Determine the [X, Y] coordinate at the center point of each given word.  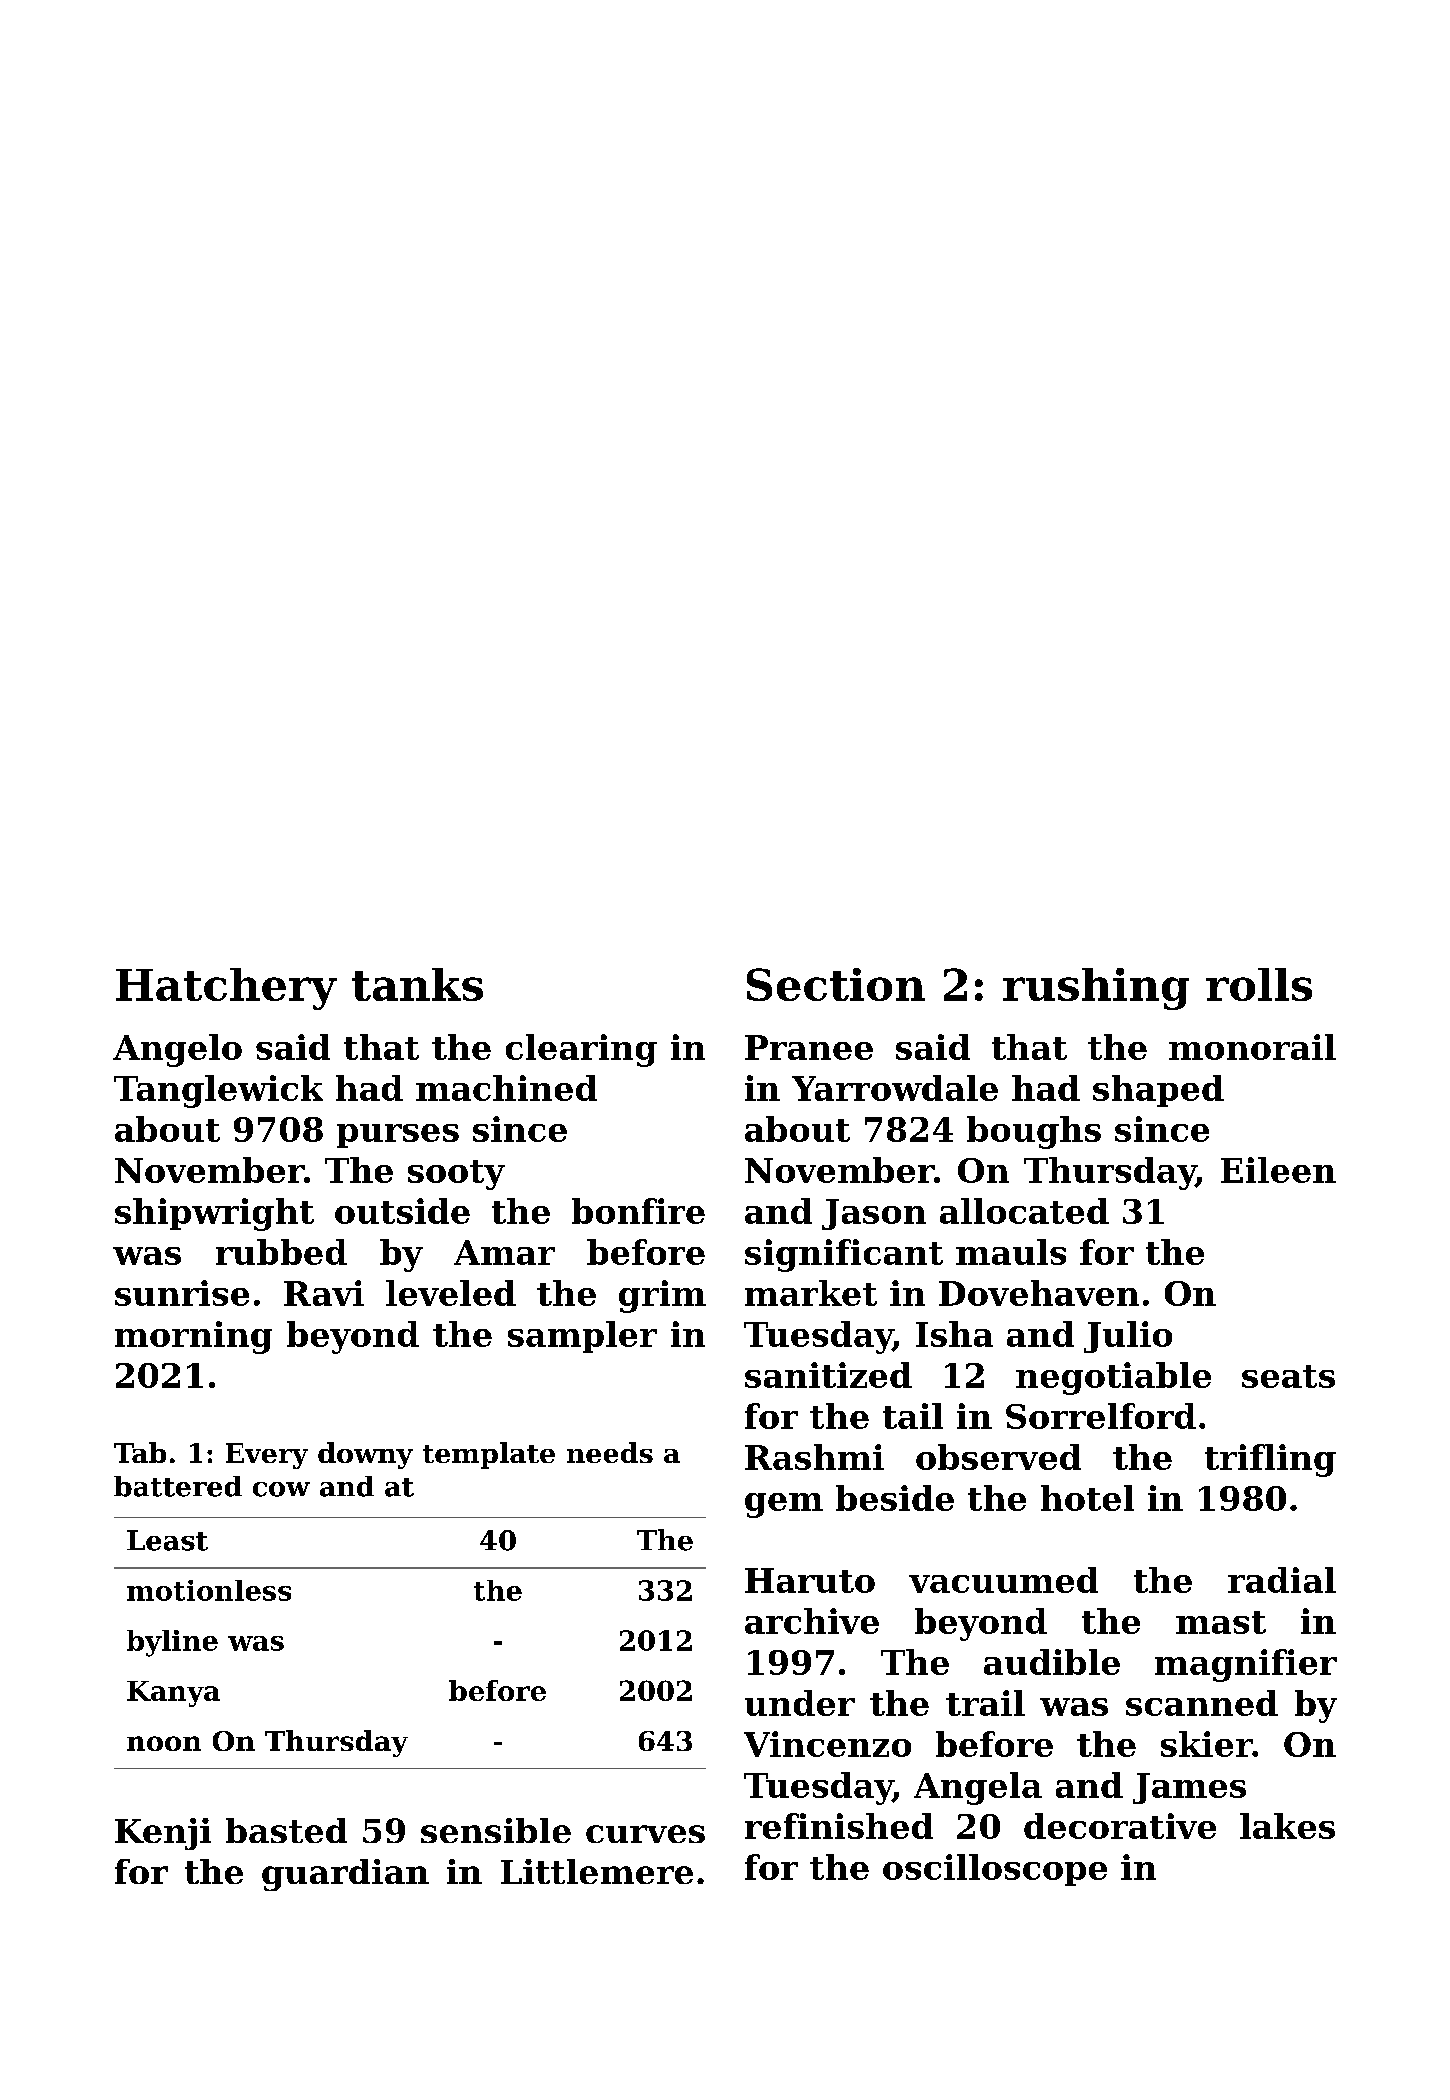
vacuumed [1003, 1580]
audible [1052, 1662]
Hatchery [226, 989]
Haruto [810, 1580]
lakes [1287, 1826]
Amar [504, 1252]
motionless [209, 1590]
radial [1282, 1580]
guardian [345, 1875]
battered [178, 1486]
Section [836, 984]
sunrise [182, 1293]
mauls [1011, 1252]
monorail [1252, 1047]
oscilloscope [995, 1870]
